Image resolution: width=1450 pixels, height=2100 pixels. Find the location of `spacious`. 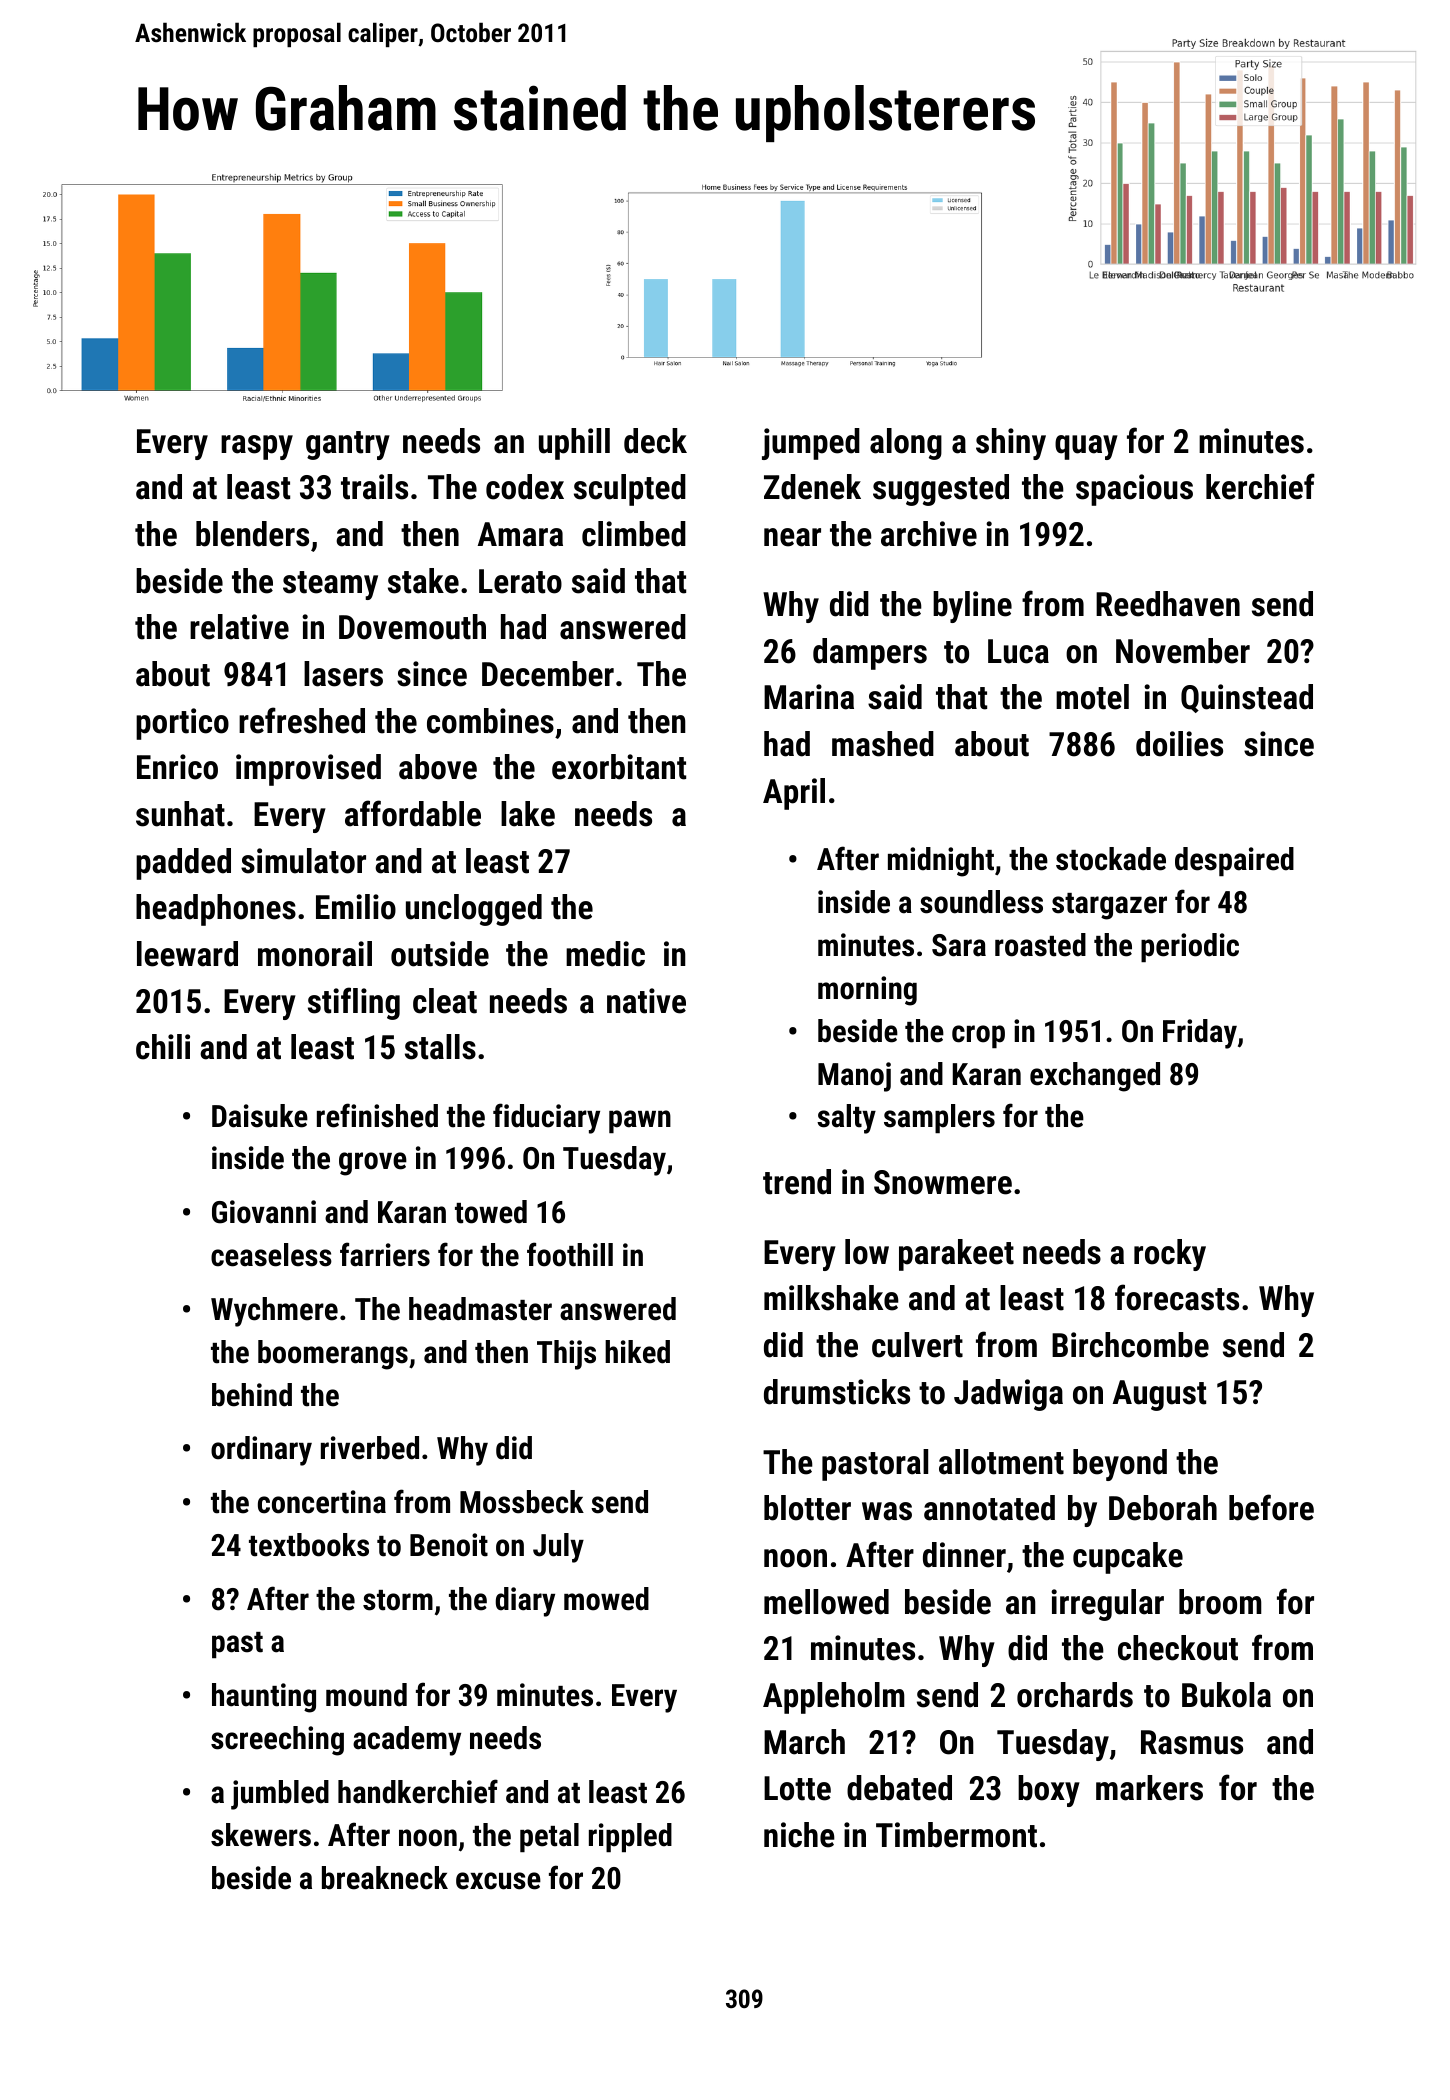

spacious is located at coordinates (1134, 490).
